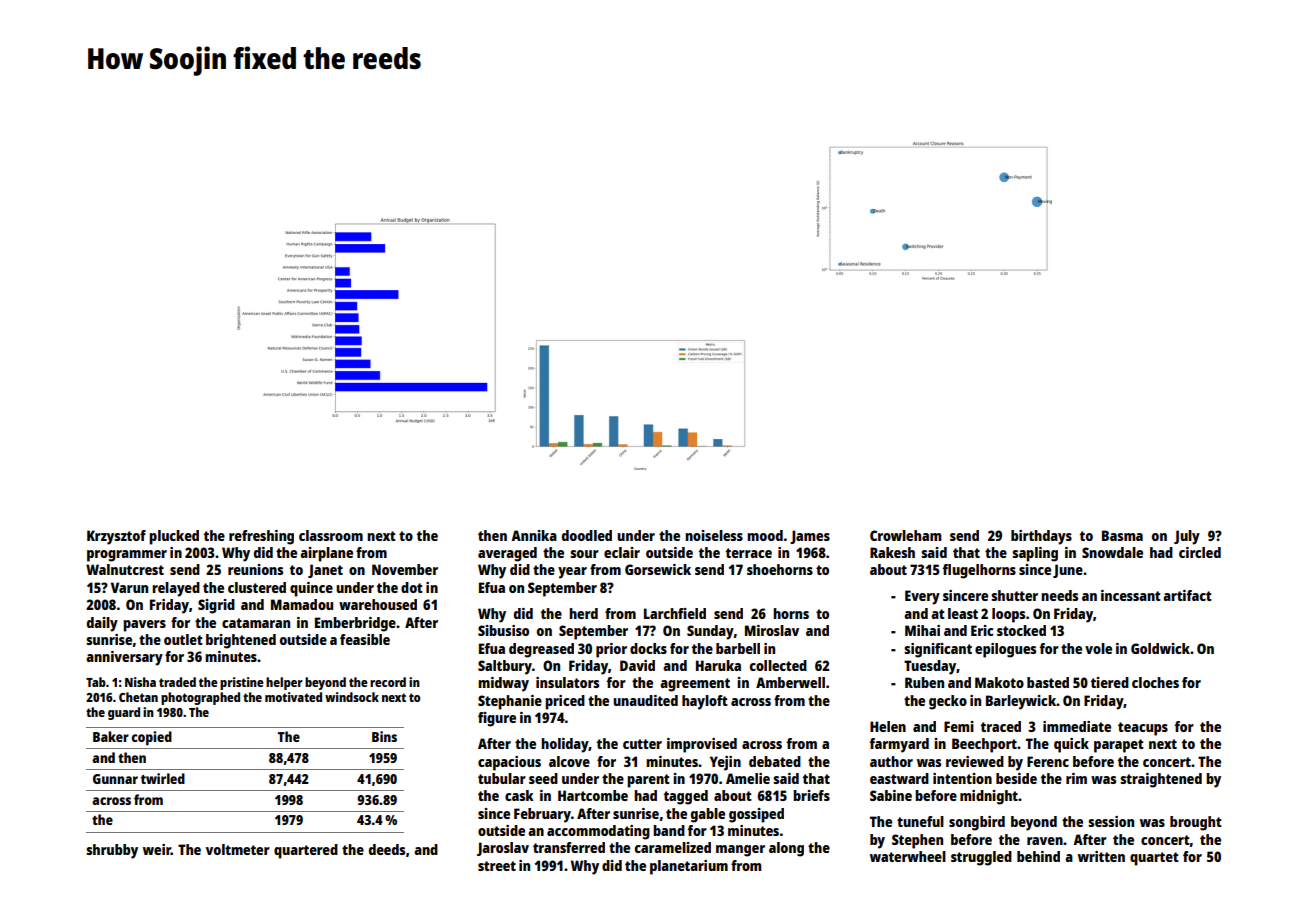  Describe the element at coordinates (102, 624) in the screenshot. I see `daily` at that location.
